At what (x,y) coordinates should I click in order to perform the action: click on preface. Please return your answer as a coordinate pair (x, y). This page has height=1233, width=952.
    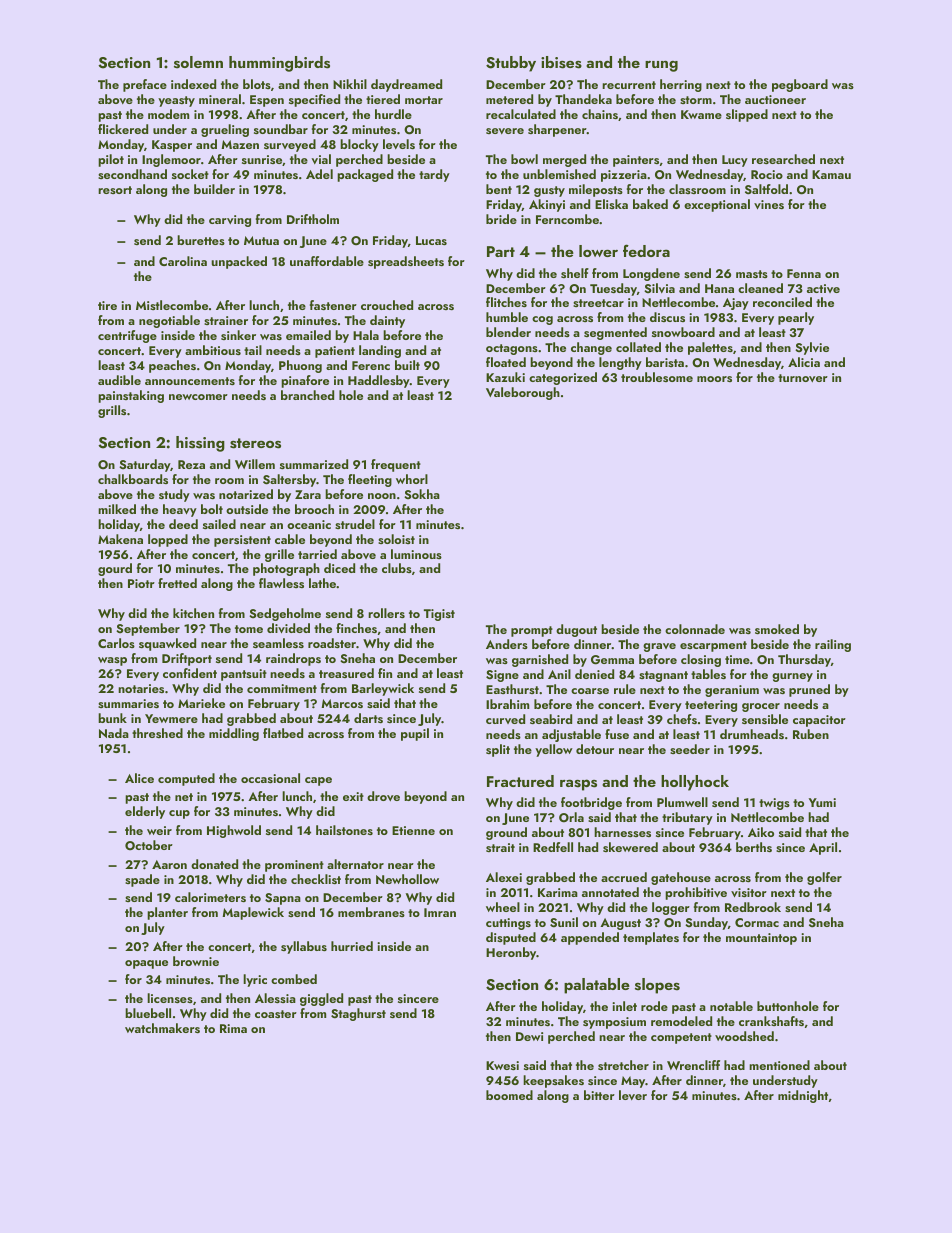
    Looking at the image, I should click on (145, 85).
